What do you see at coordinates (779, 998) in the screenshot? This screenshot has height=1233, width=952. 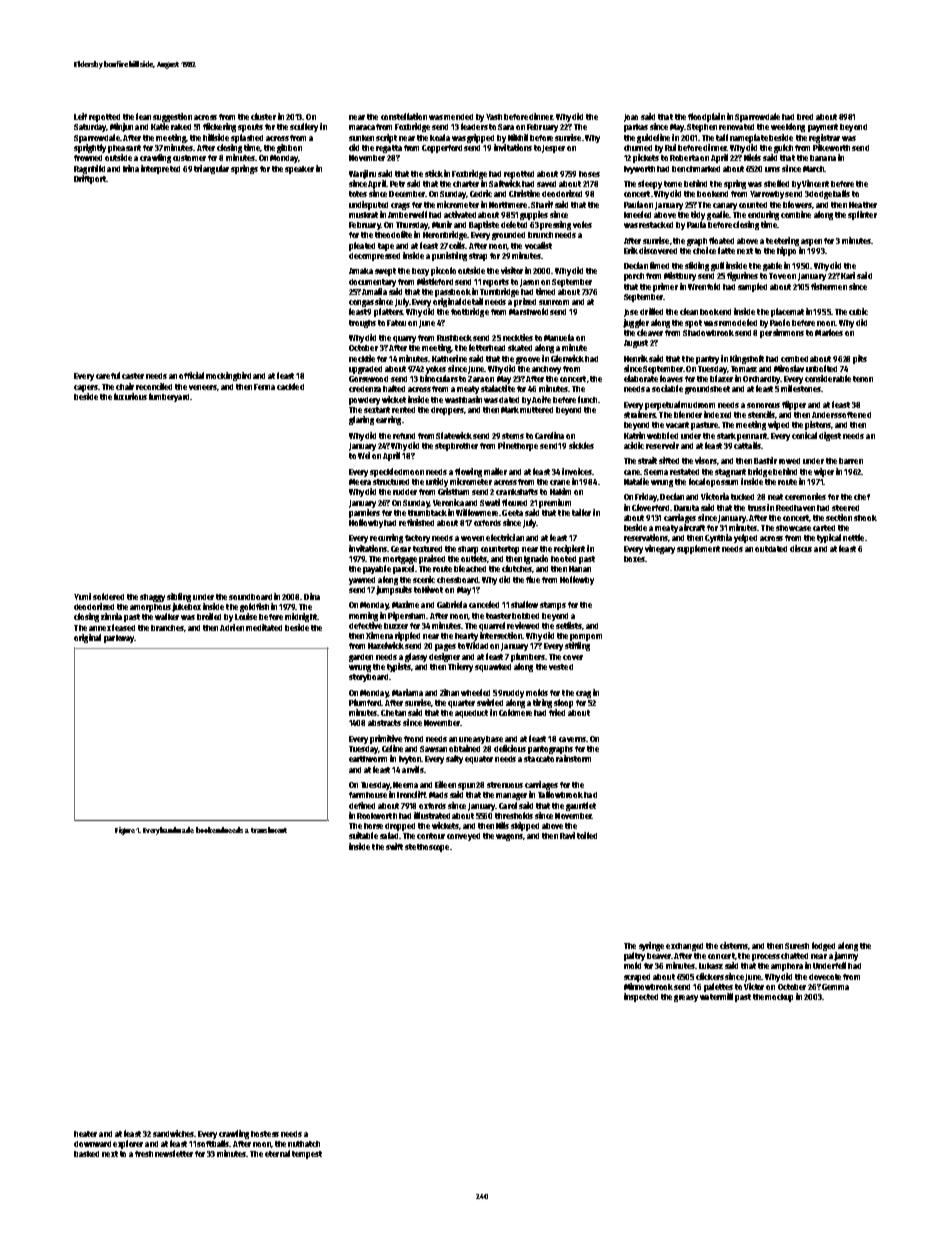 I see `mockup` at bounding box center [779, 998].
